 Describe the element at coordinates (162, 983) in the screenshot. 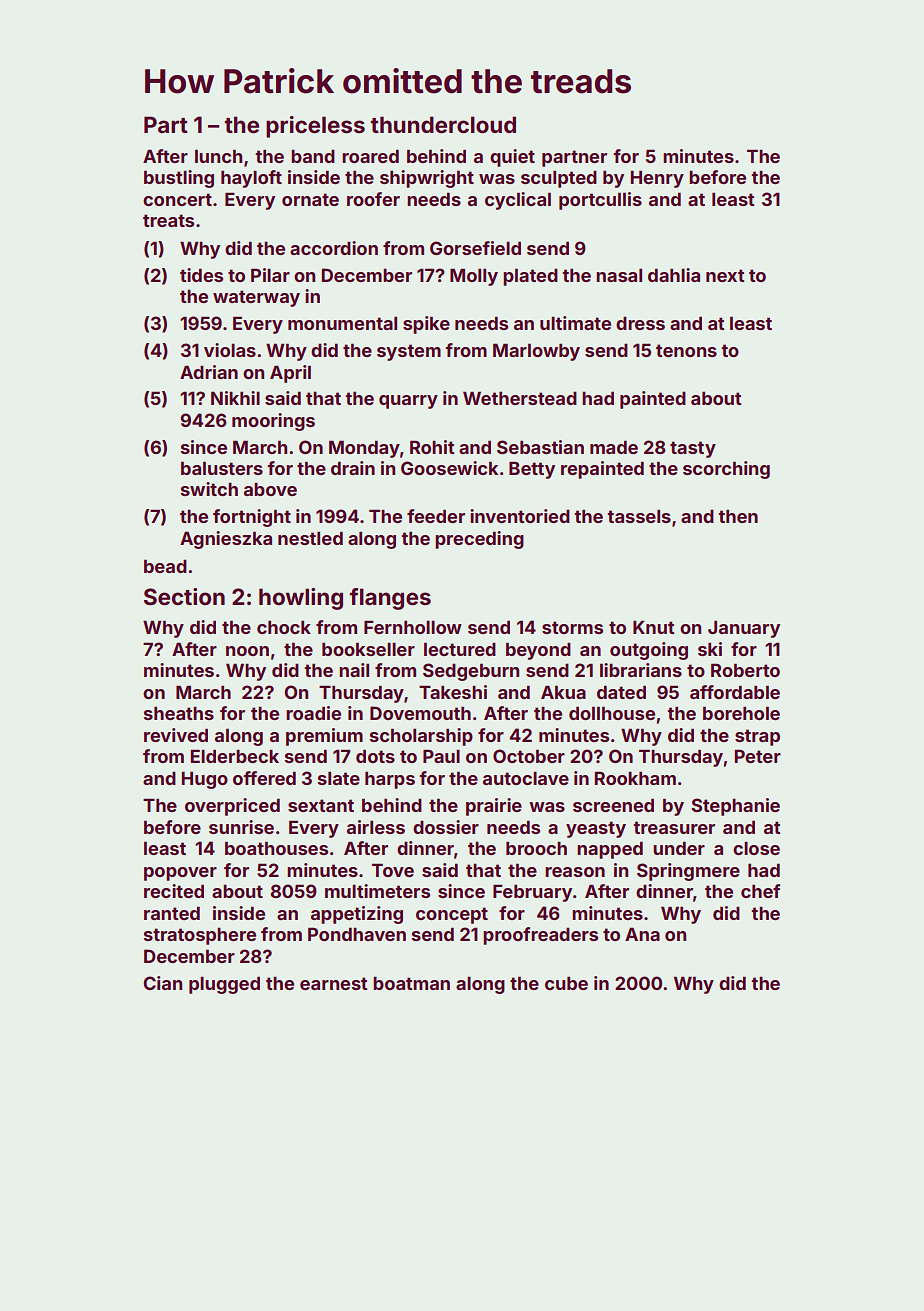

I see `Cian` at that location.
